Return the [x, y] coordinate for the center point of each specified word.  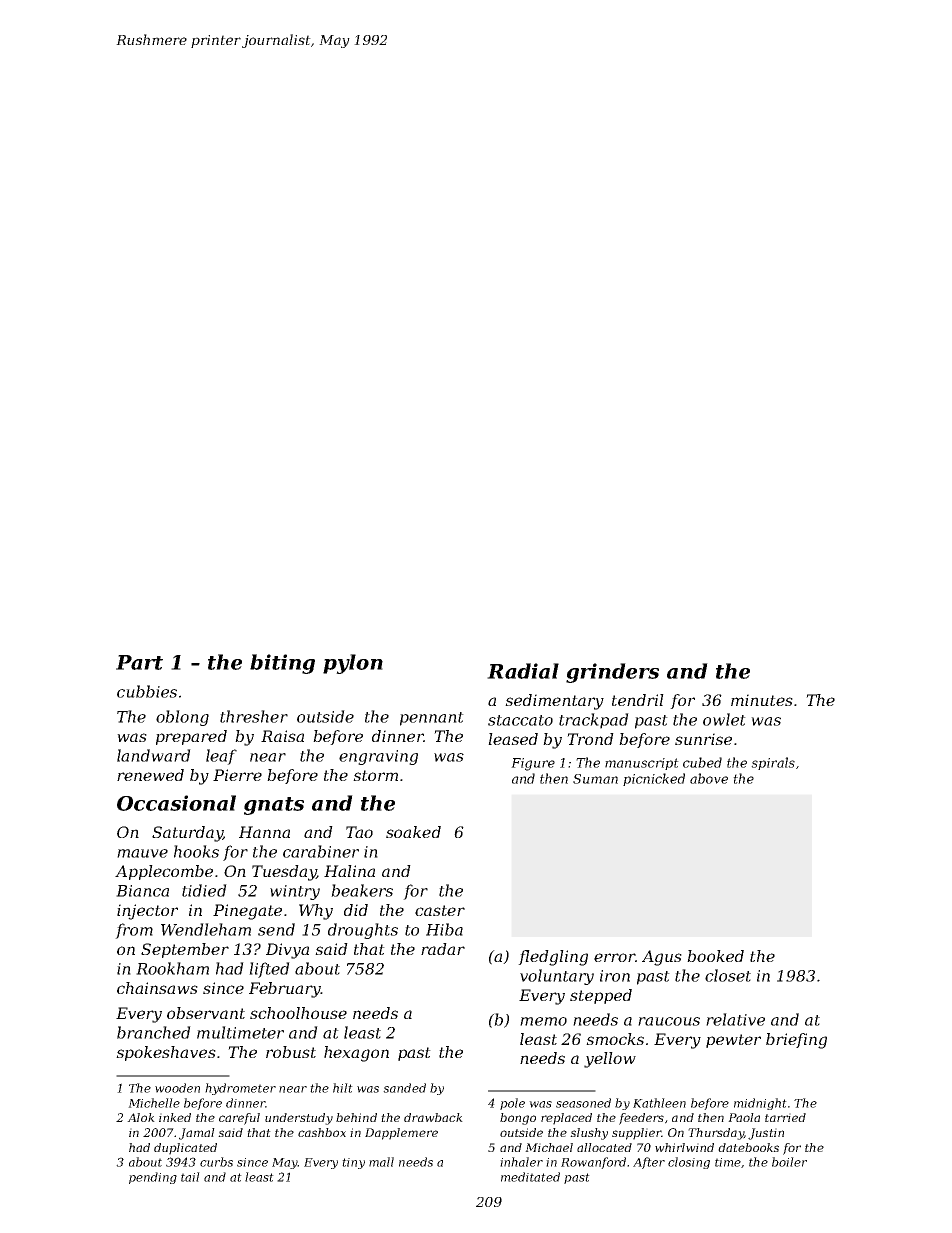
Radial [523, 671]
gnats [274, 806]
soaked [413, 832]
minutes [762, 700]
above [709, 778]
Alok [141, 1117]
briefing [796, 1041]
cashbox [322, 1132]
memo [543, 1021]
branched [154, 1032]
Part [139, 662]
